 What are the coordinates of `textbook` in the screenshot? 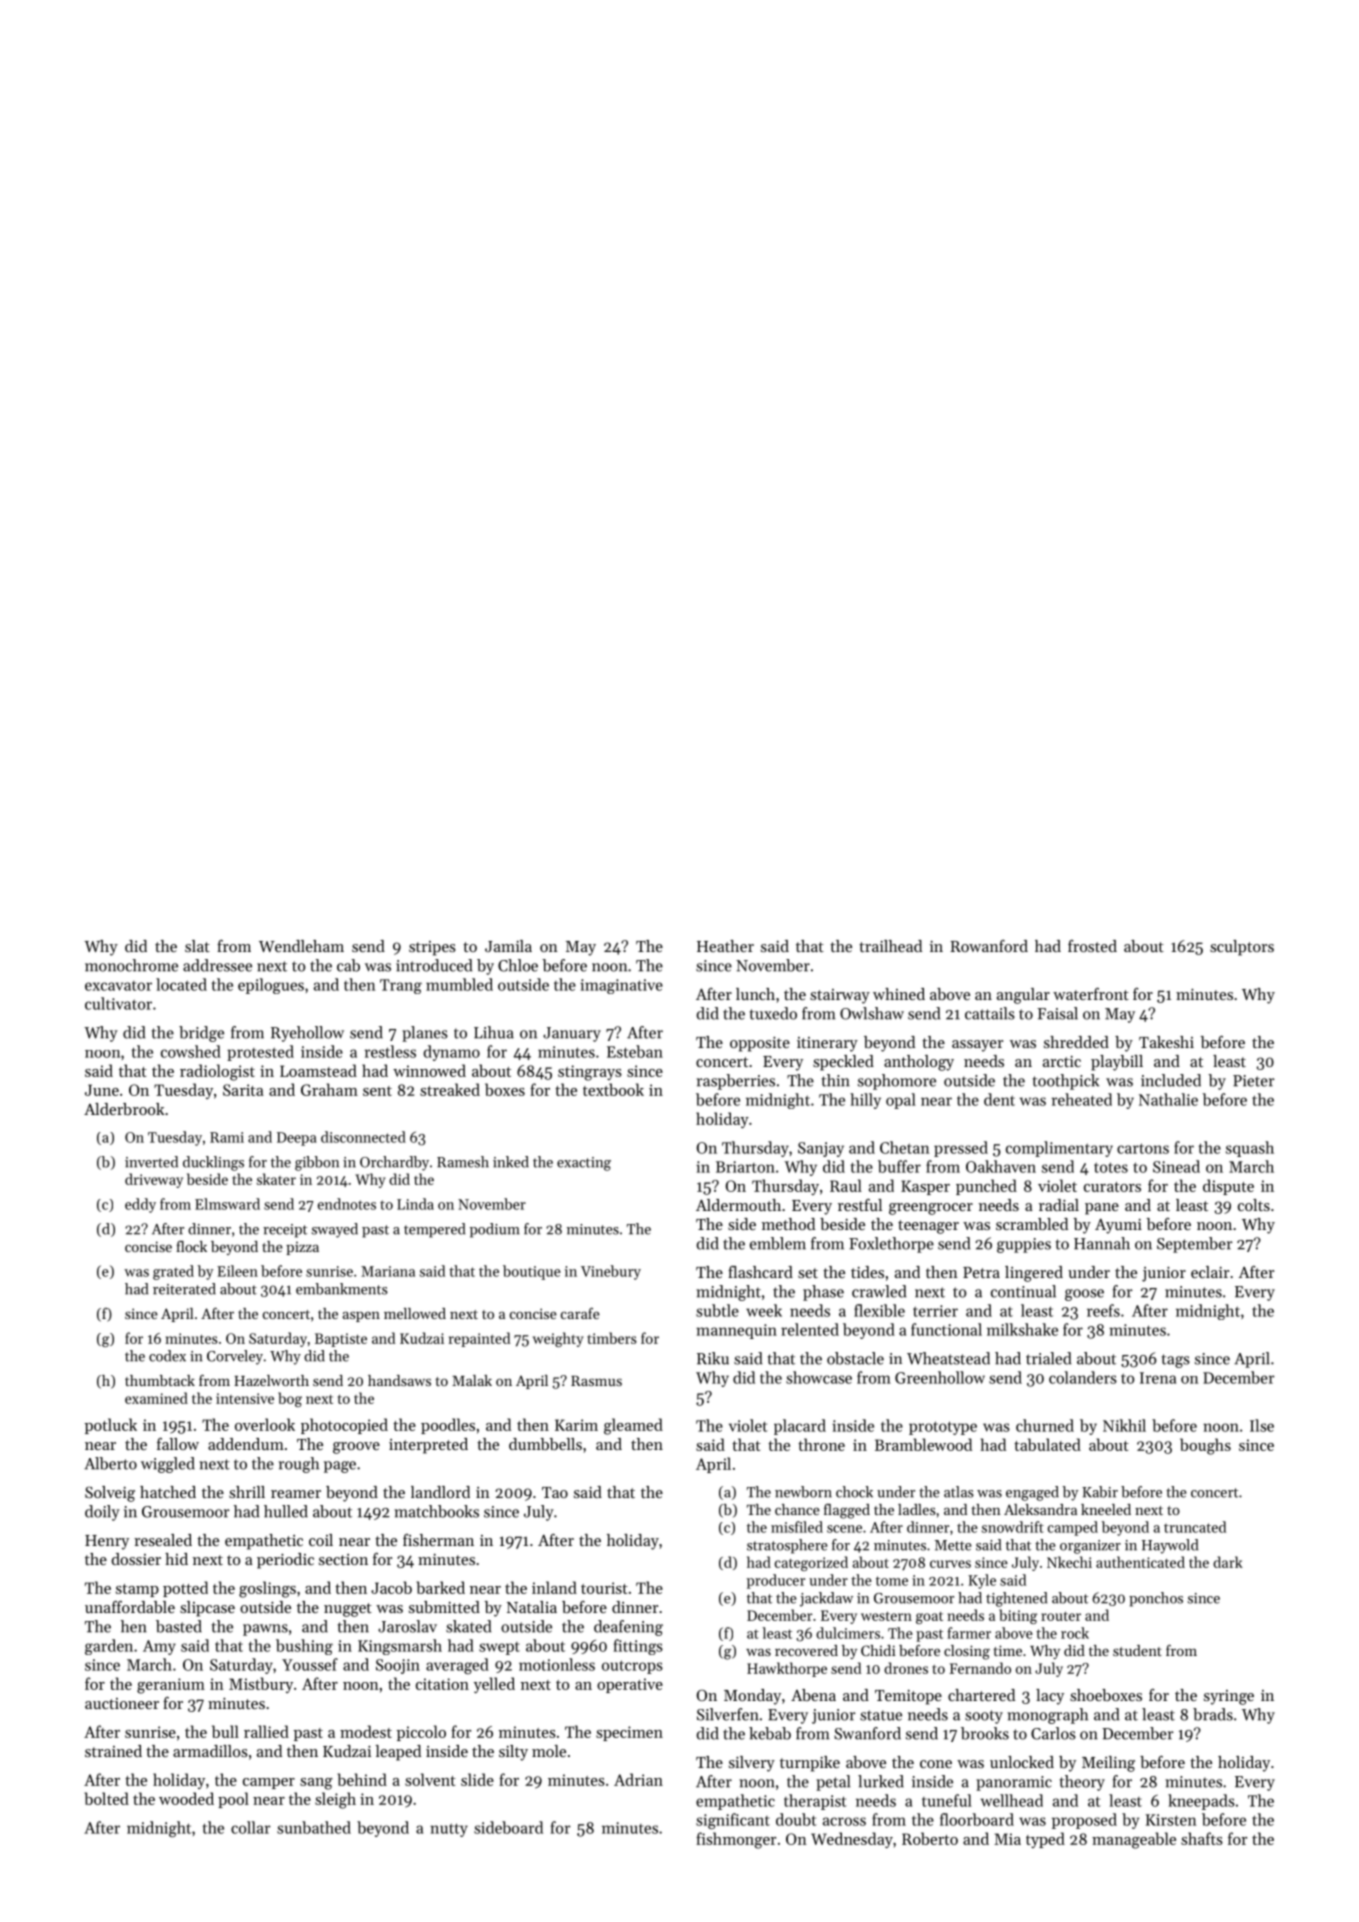 It's located at (613, 1089).
